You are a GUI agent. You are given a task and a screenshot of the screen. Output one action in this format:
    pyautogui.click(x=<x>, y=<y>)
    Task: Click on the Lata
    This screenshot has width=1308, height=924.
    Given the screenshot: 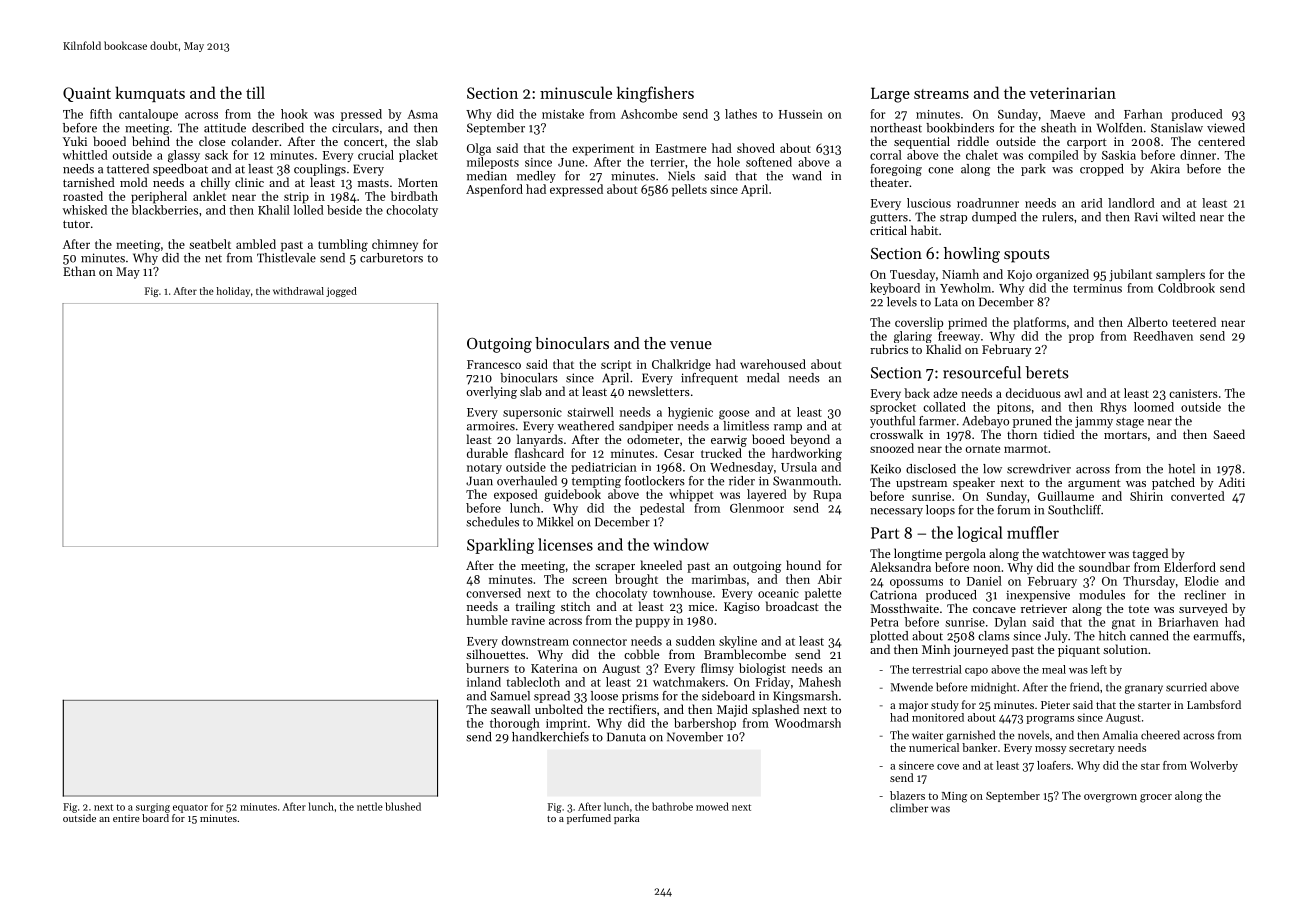 What is the action you would take?
    pyautogui.click(x=946, y=302)
